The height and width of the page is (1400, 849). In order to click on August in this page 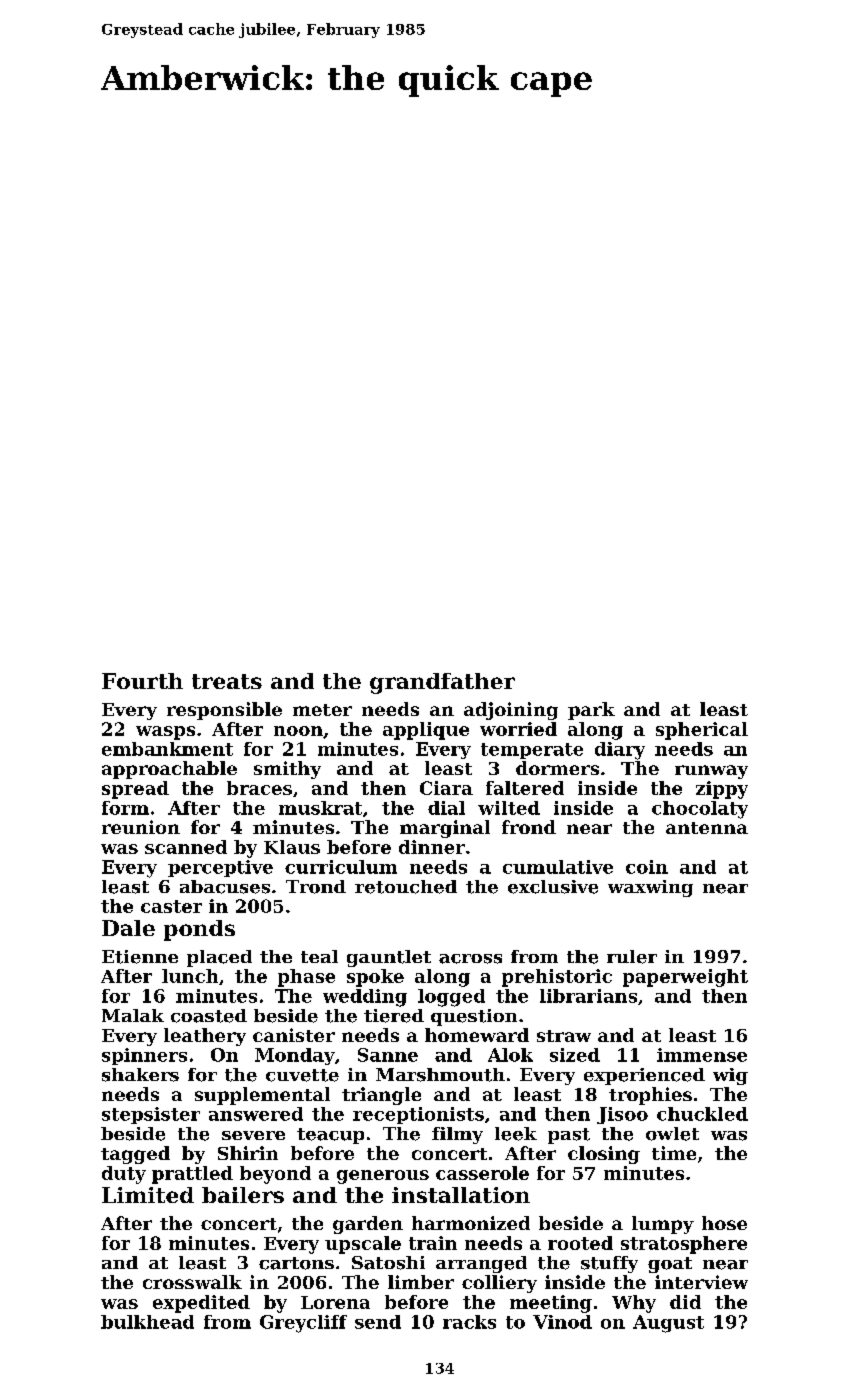, I will do `click(668, 1324)`.
